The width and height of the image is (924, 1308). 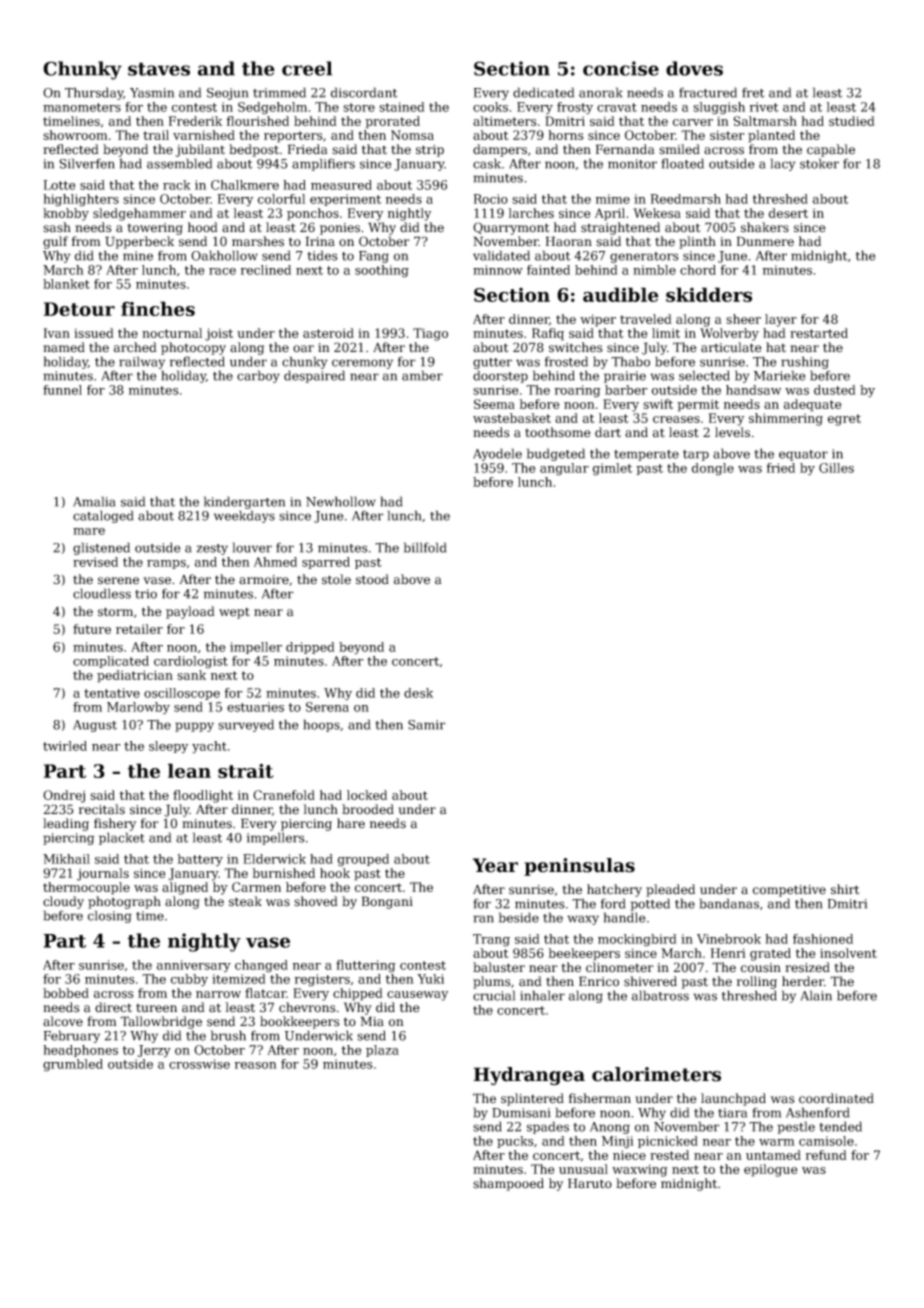 What do you see at coordinates (727, 135) in the image?
I see `sister` at bounding box center [727, 135].
